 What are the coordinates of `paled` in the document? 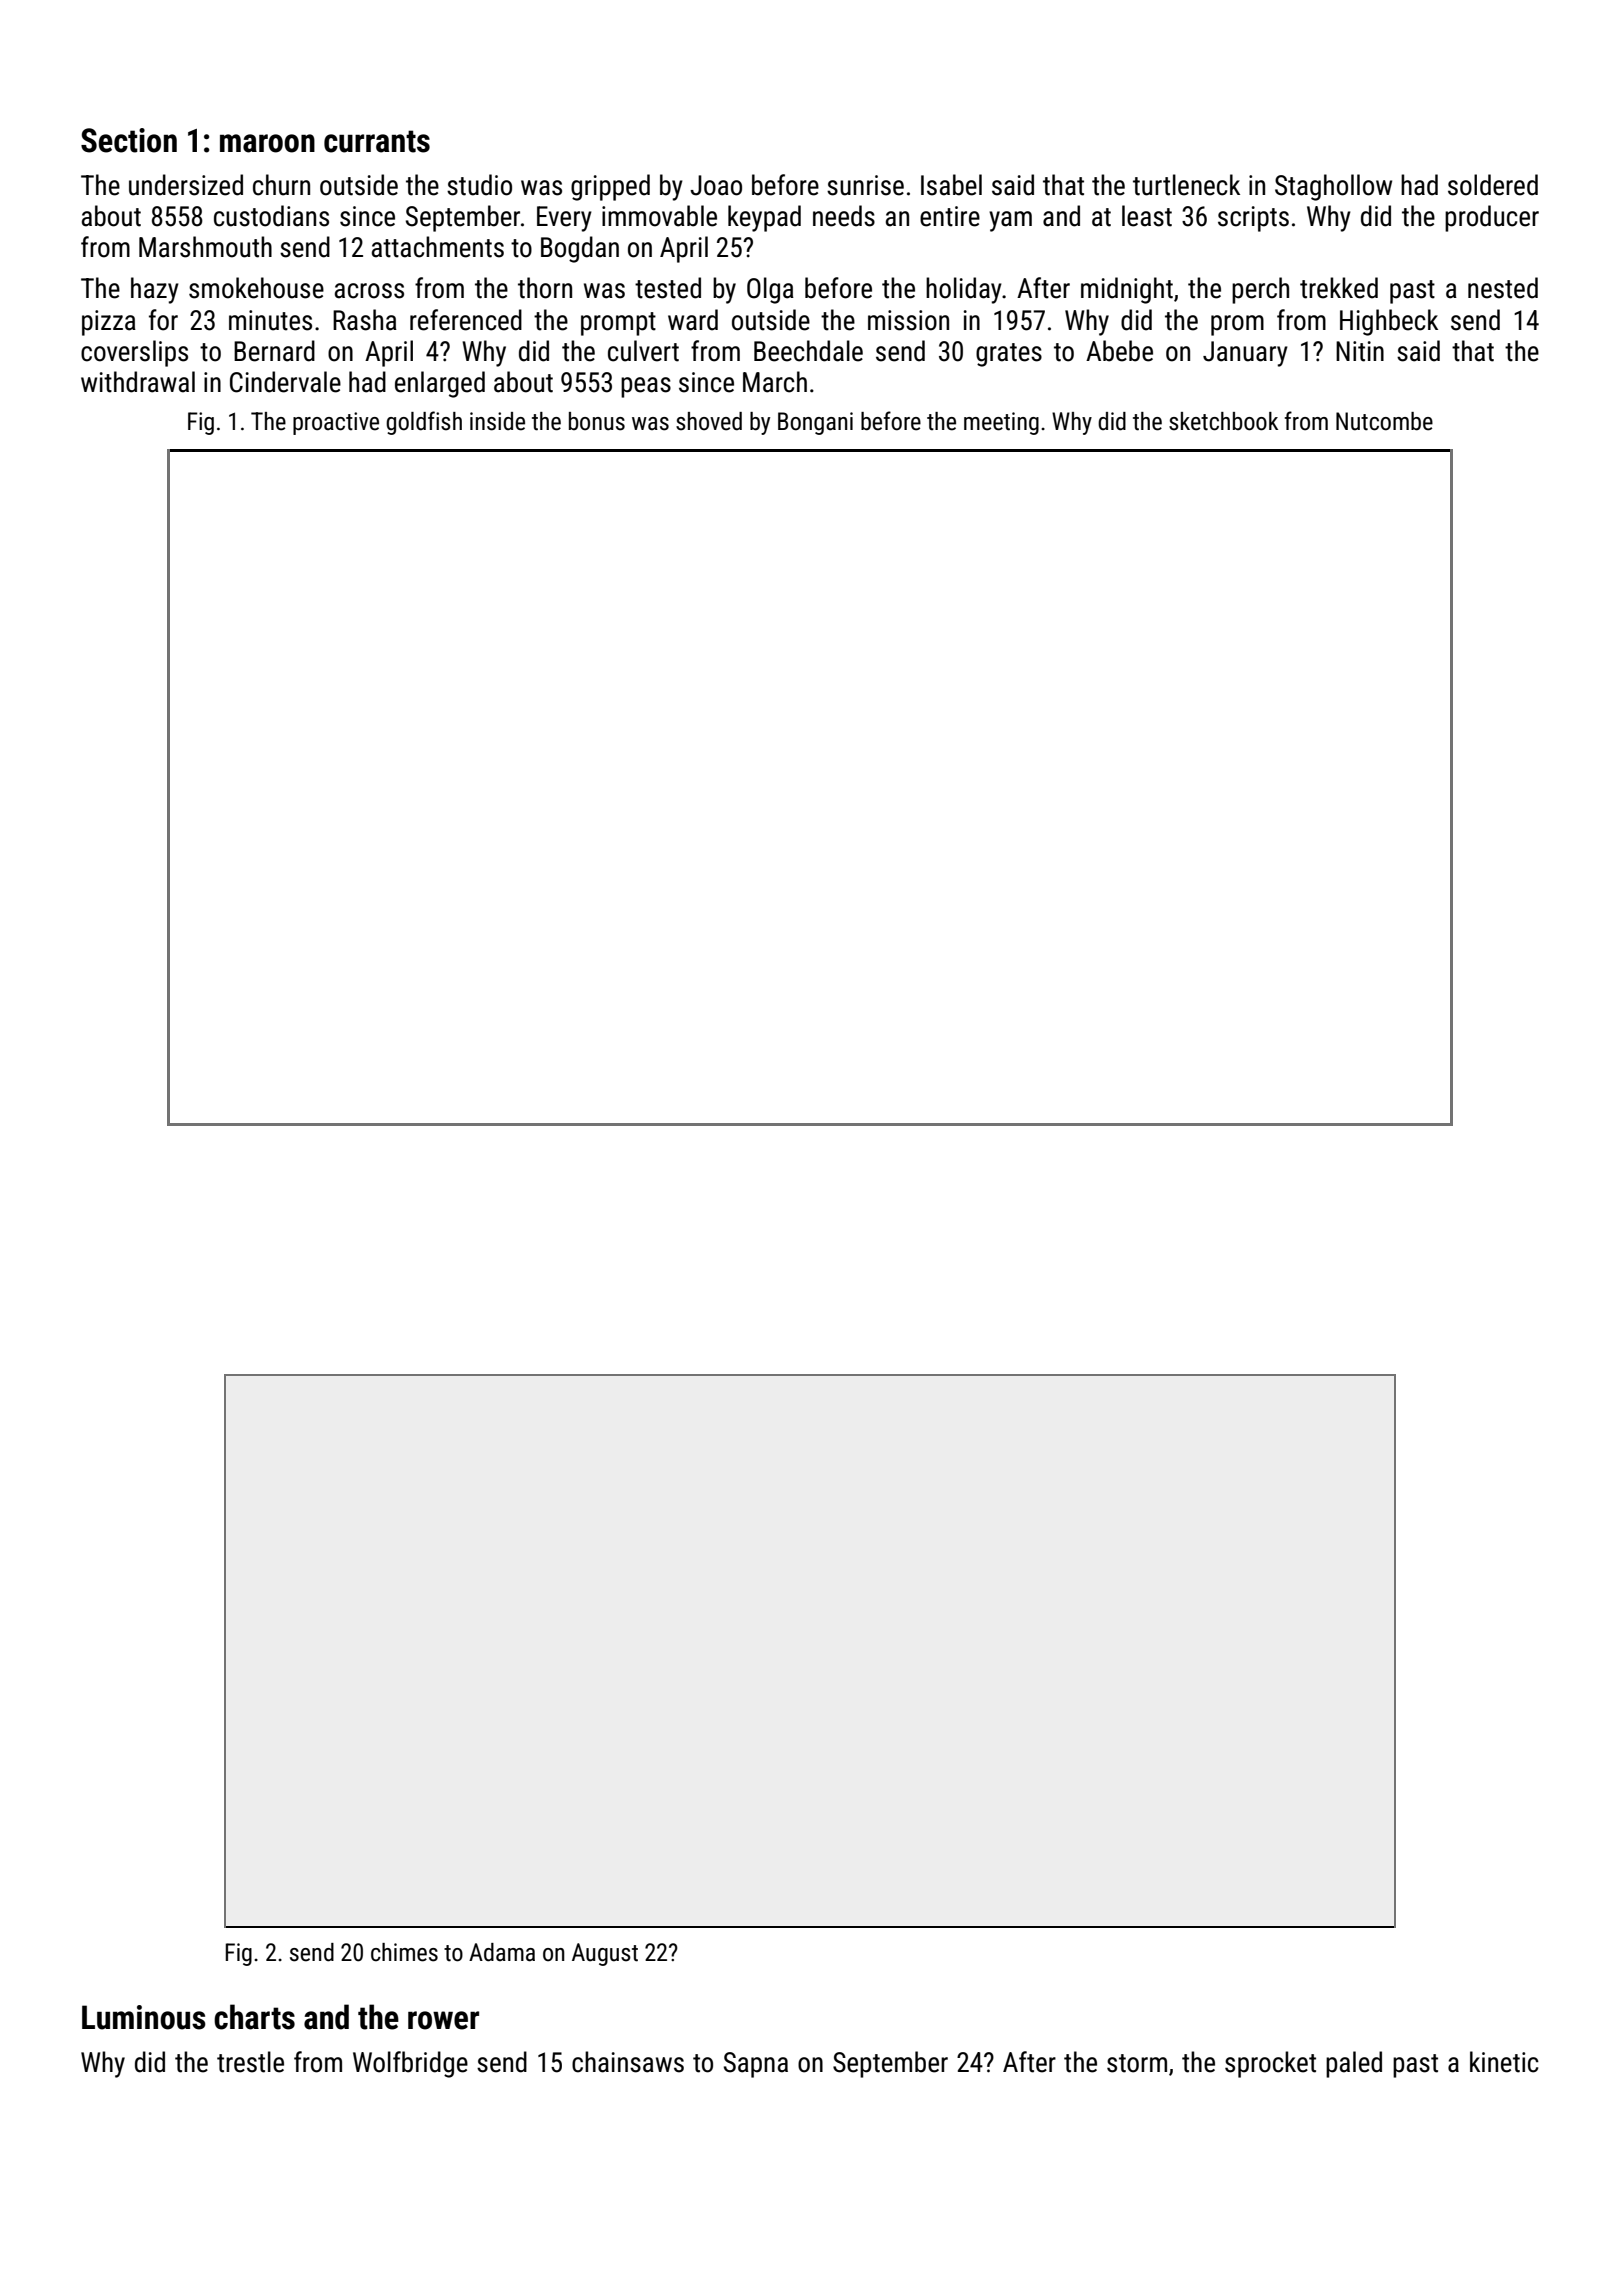 It's located at (1354, 2064).
